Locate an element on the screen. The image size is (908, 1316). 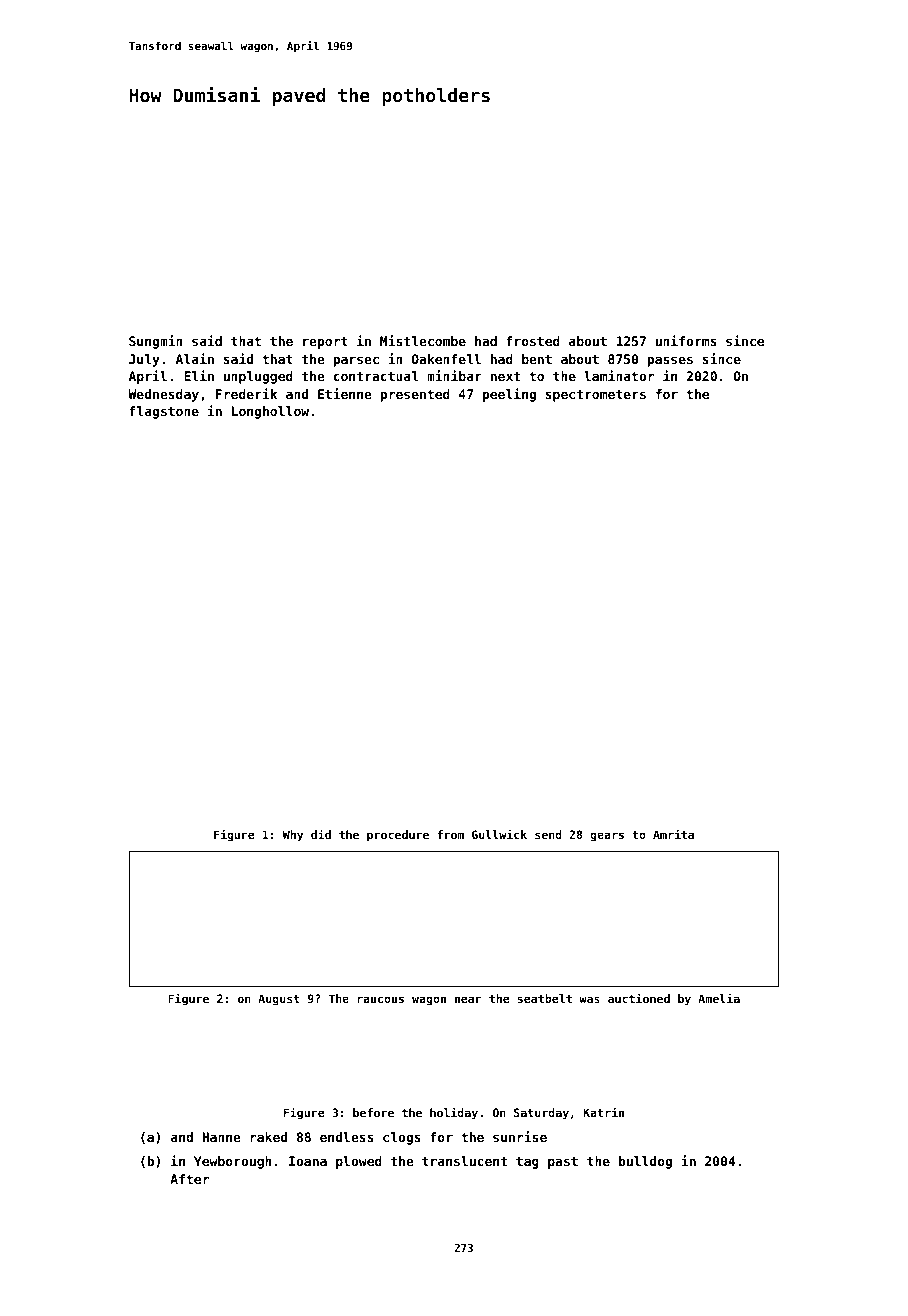
report is located at coordinates (325, 343).
